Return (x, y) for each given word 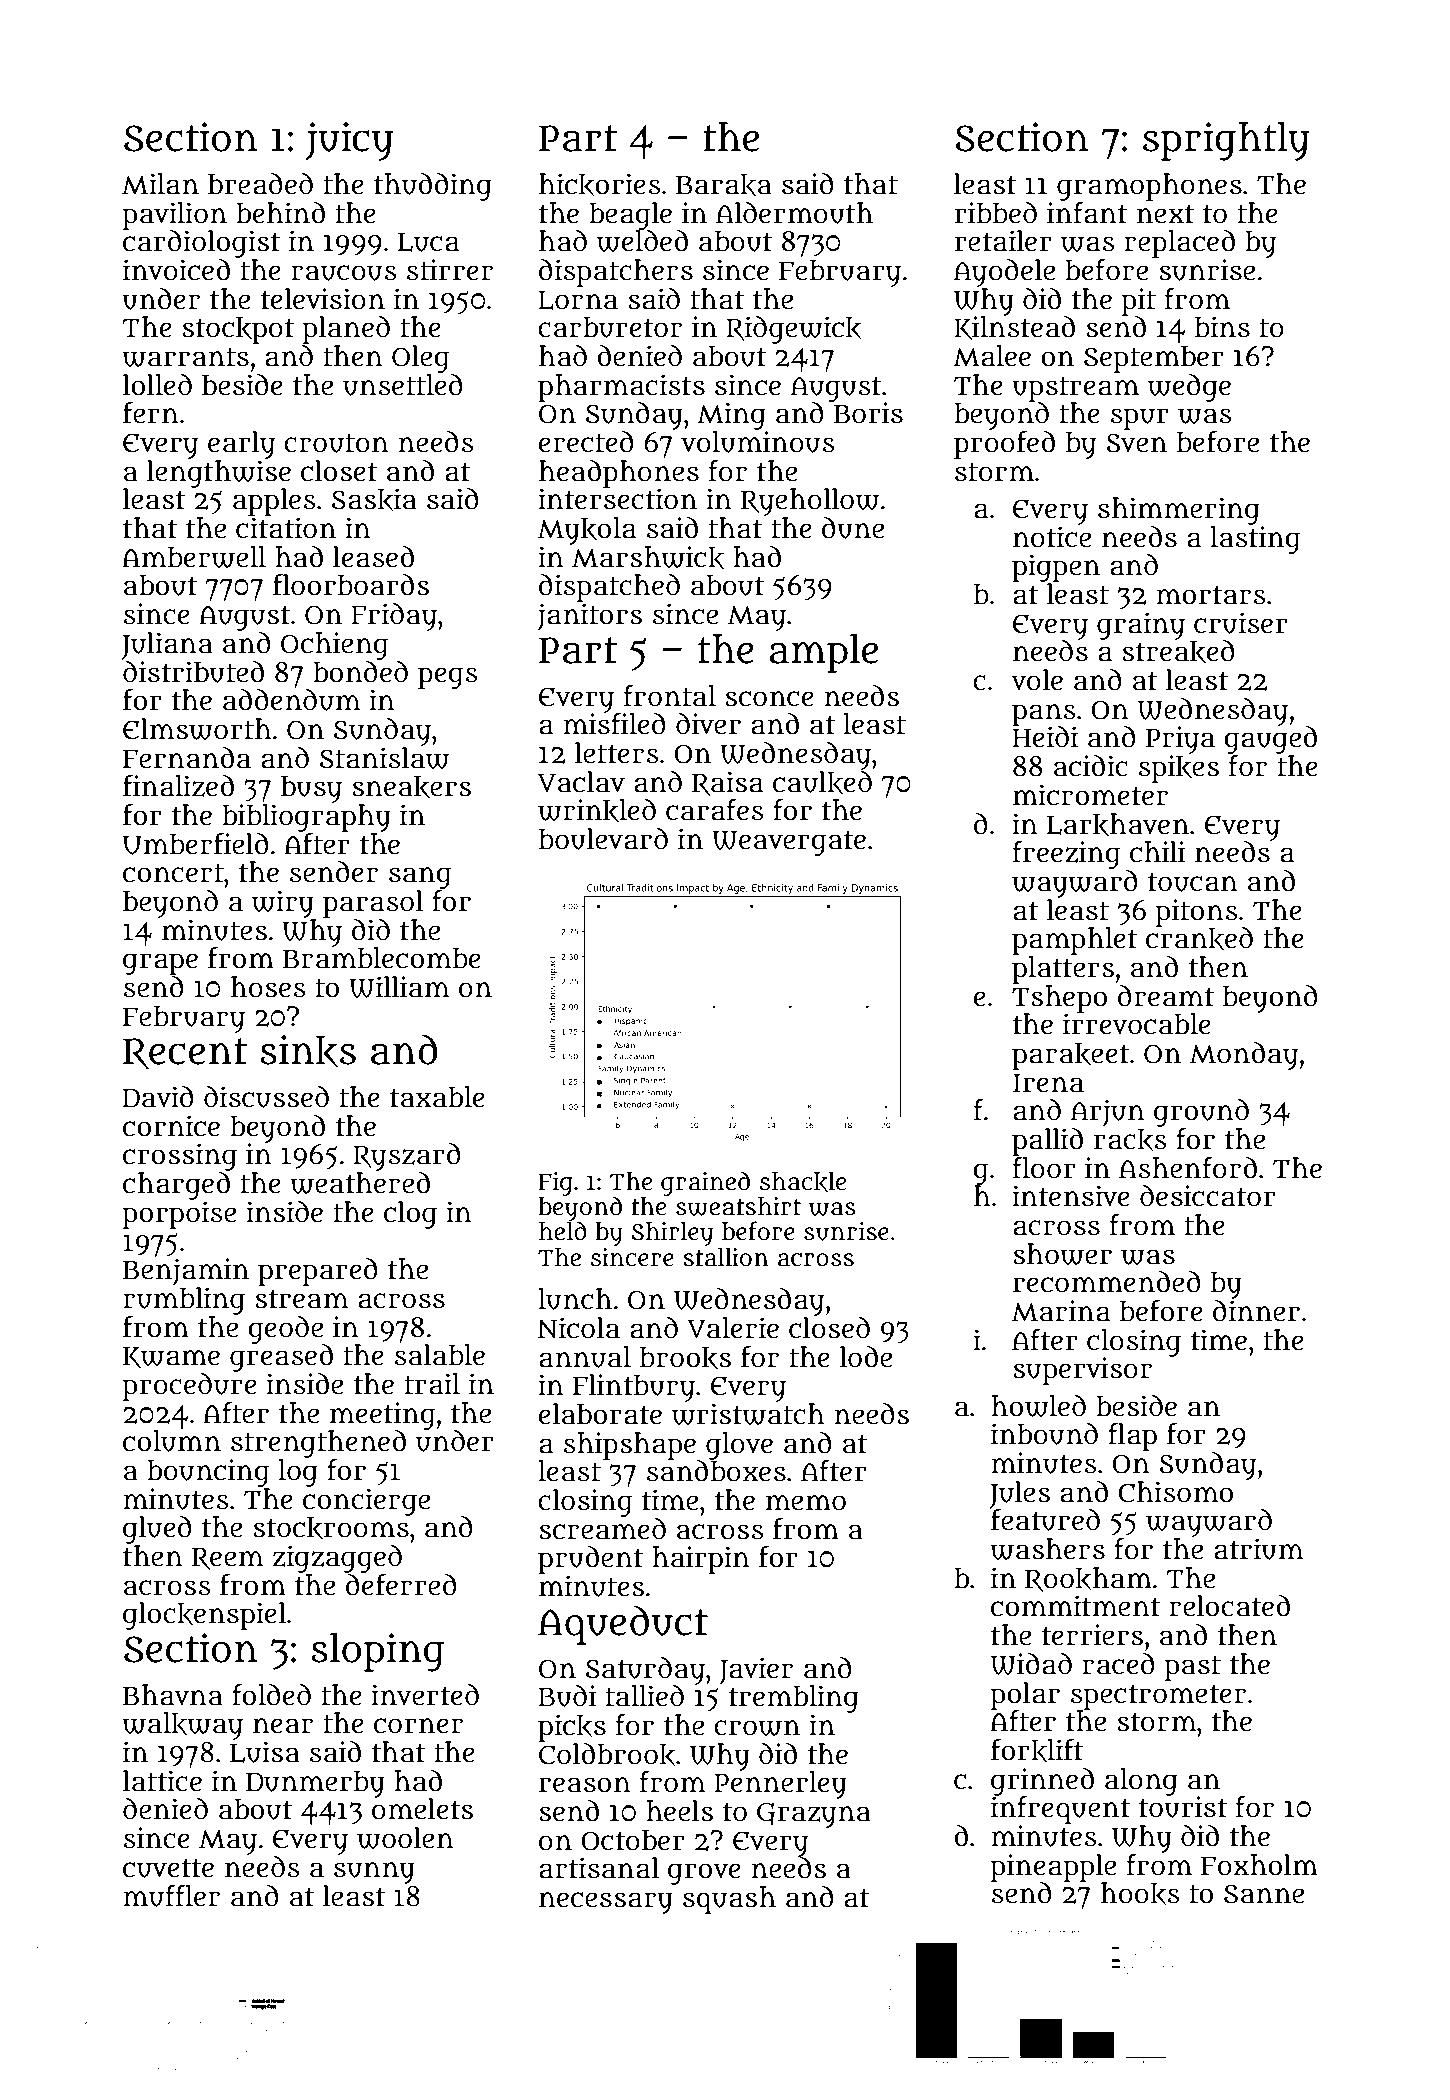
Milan (160, 184)
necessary (606, 1902)
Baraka (724, 185)
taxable (437, 1097)
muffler (171, 1896)
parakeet (1070, 1056)
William (399, 987)
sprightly (1226, 141)
